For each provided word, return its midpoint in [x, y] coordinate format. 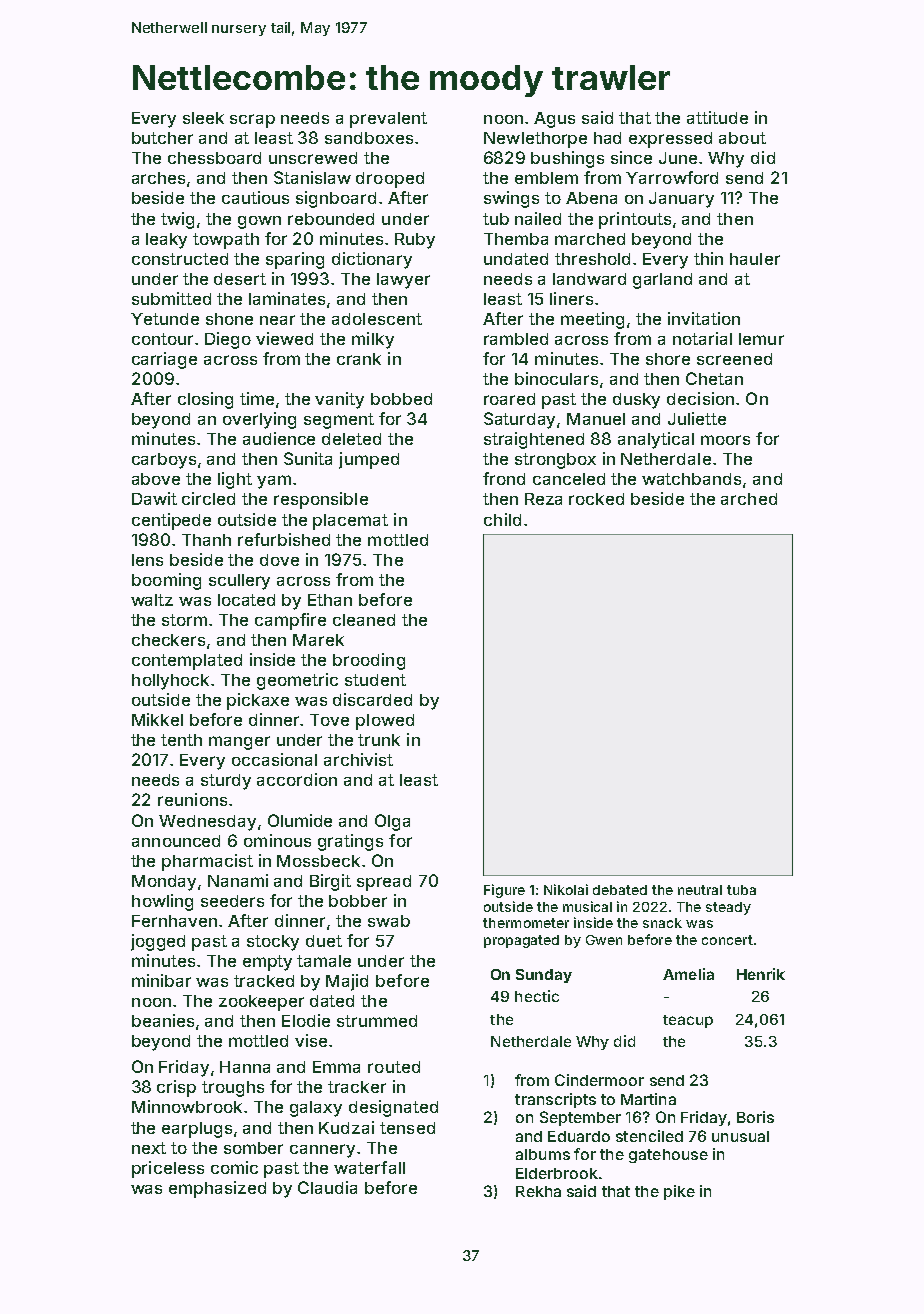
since [631, 157]
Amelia [688, 974]
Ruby [415, 241]
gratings [350, 842]
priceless [168, 1169]
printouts [635, 220]
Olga [392, 822]
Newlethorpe [535, 140]
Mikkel [157, 719]
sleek [203, 118]
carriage [164, 360]
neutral [700, 890]
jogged [158, 942]
